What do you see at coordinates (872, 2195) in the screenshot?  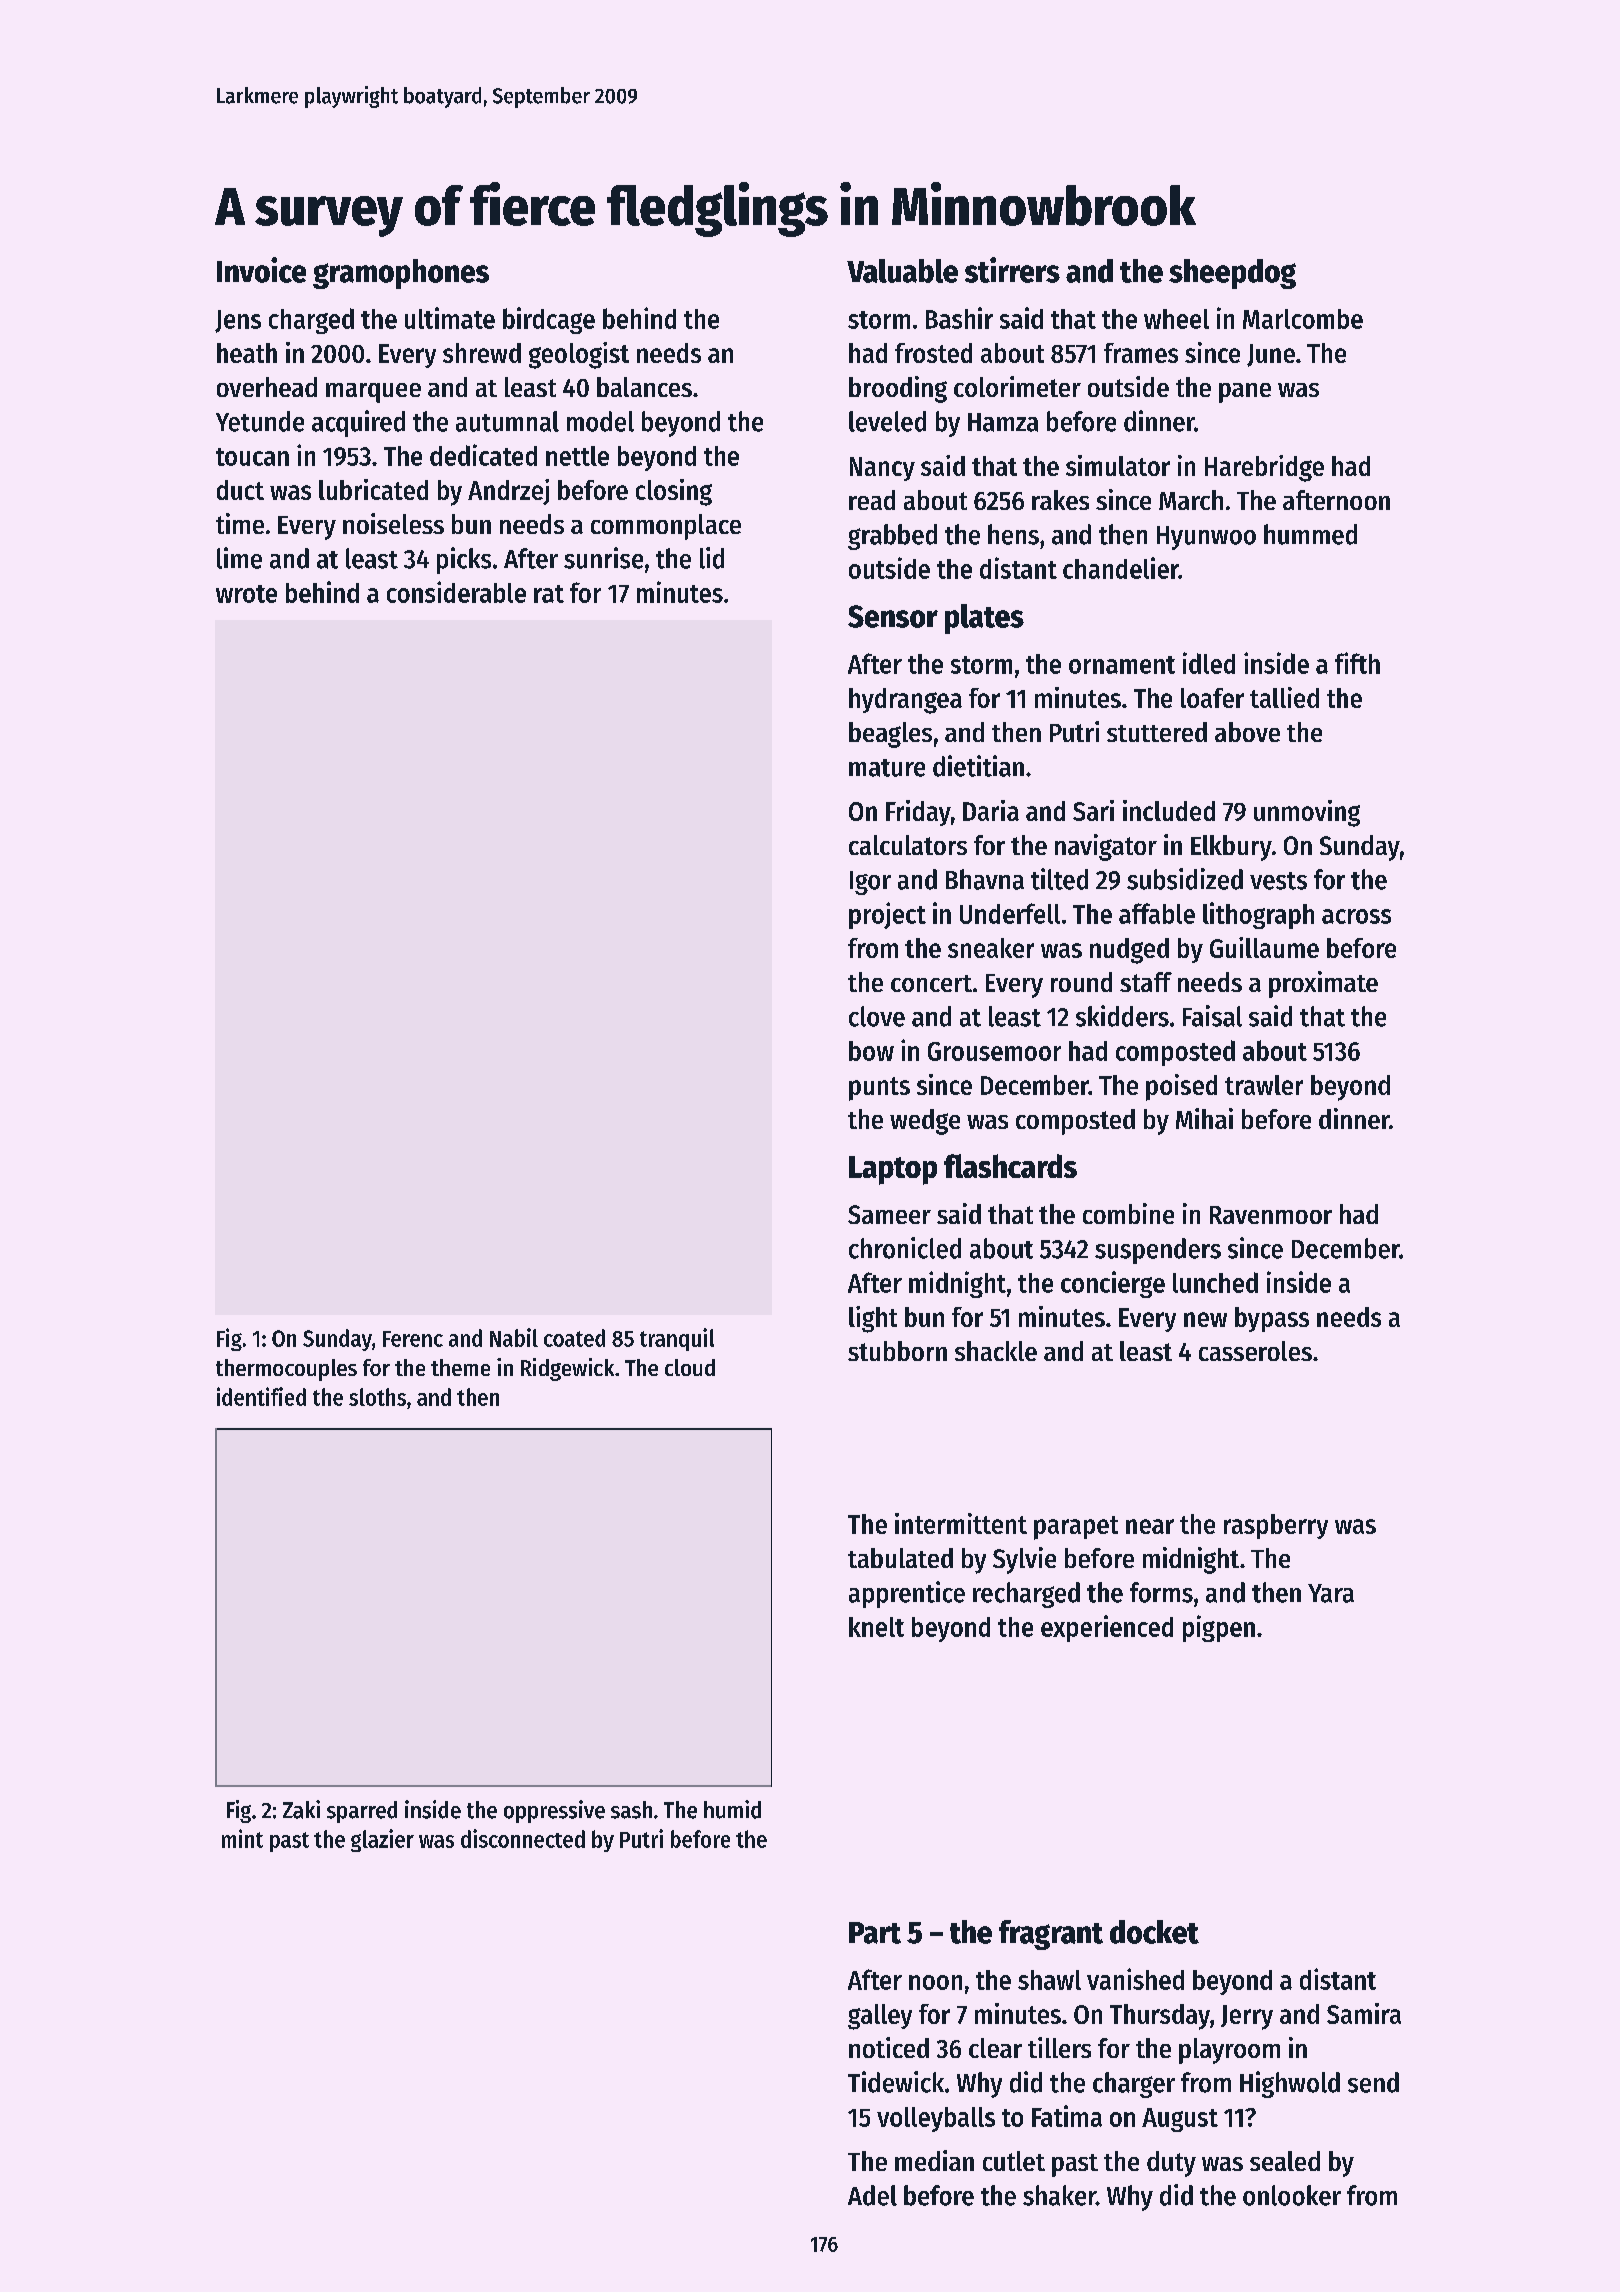 I see `Adel` at bounding box center [872, 2195].
